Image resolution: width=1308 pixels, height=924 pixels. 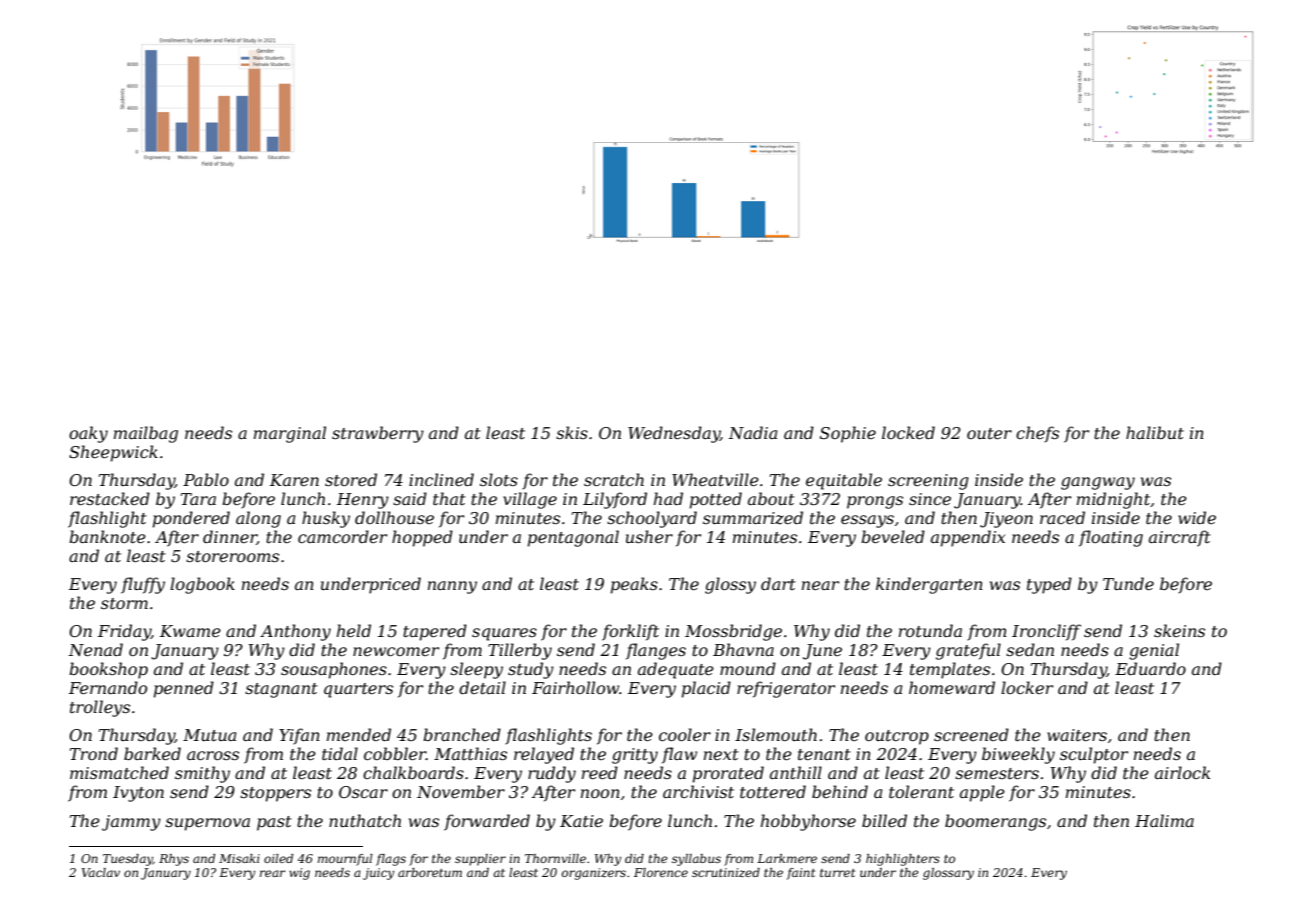 I want to click on Vaclav, so click(x=101, y=872).
